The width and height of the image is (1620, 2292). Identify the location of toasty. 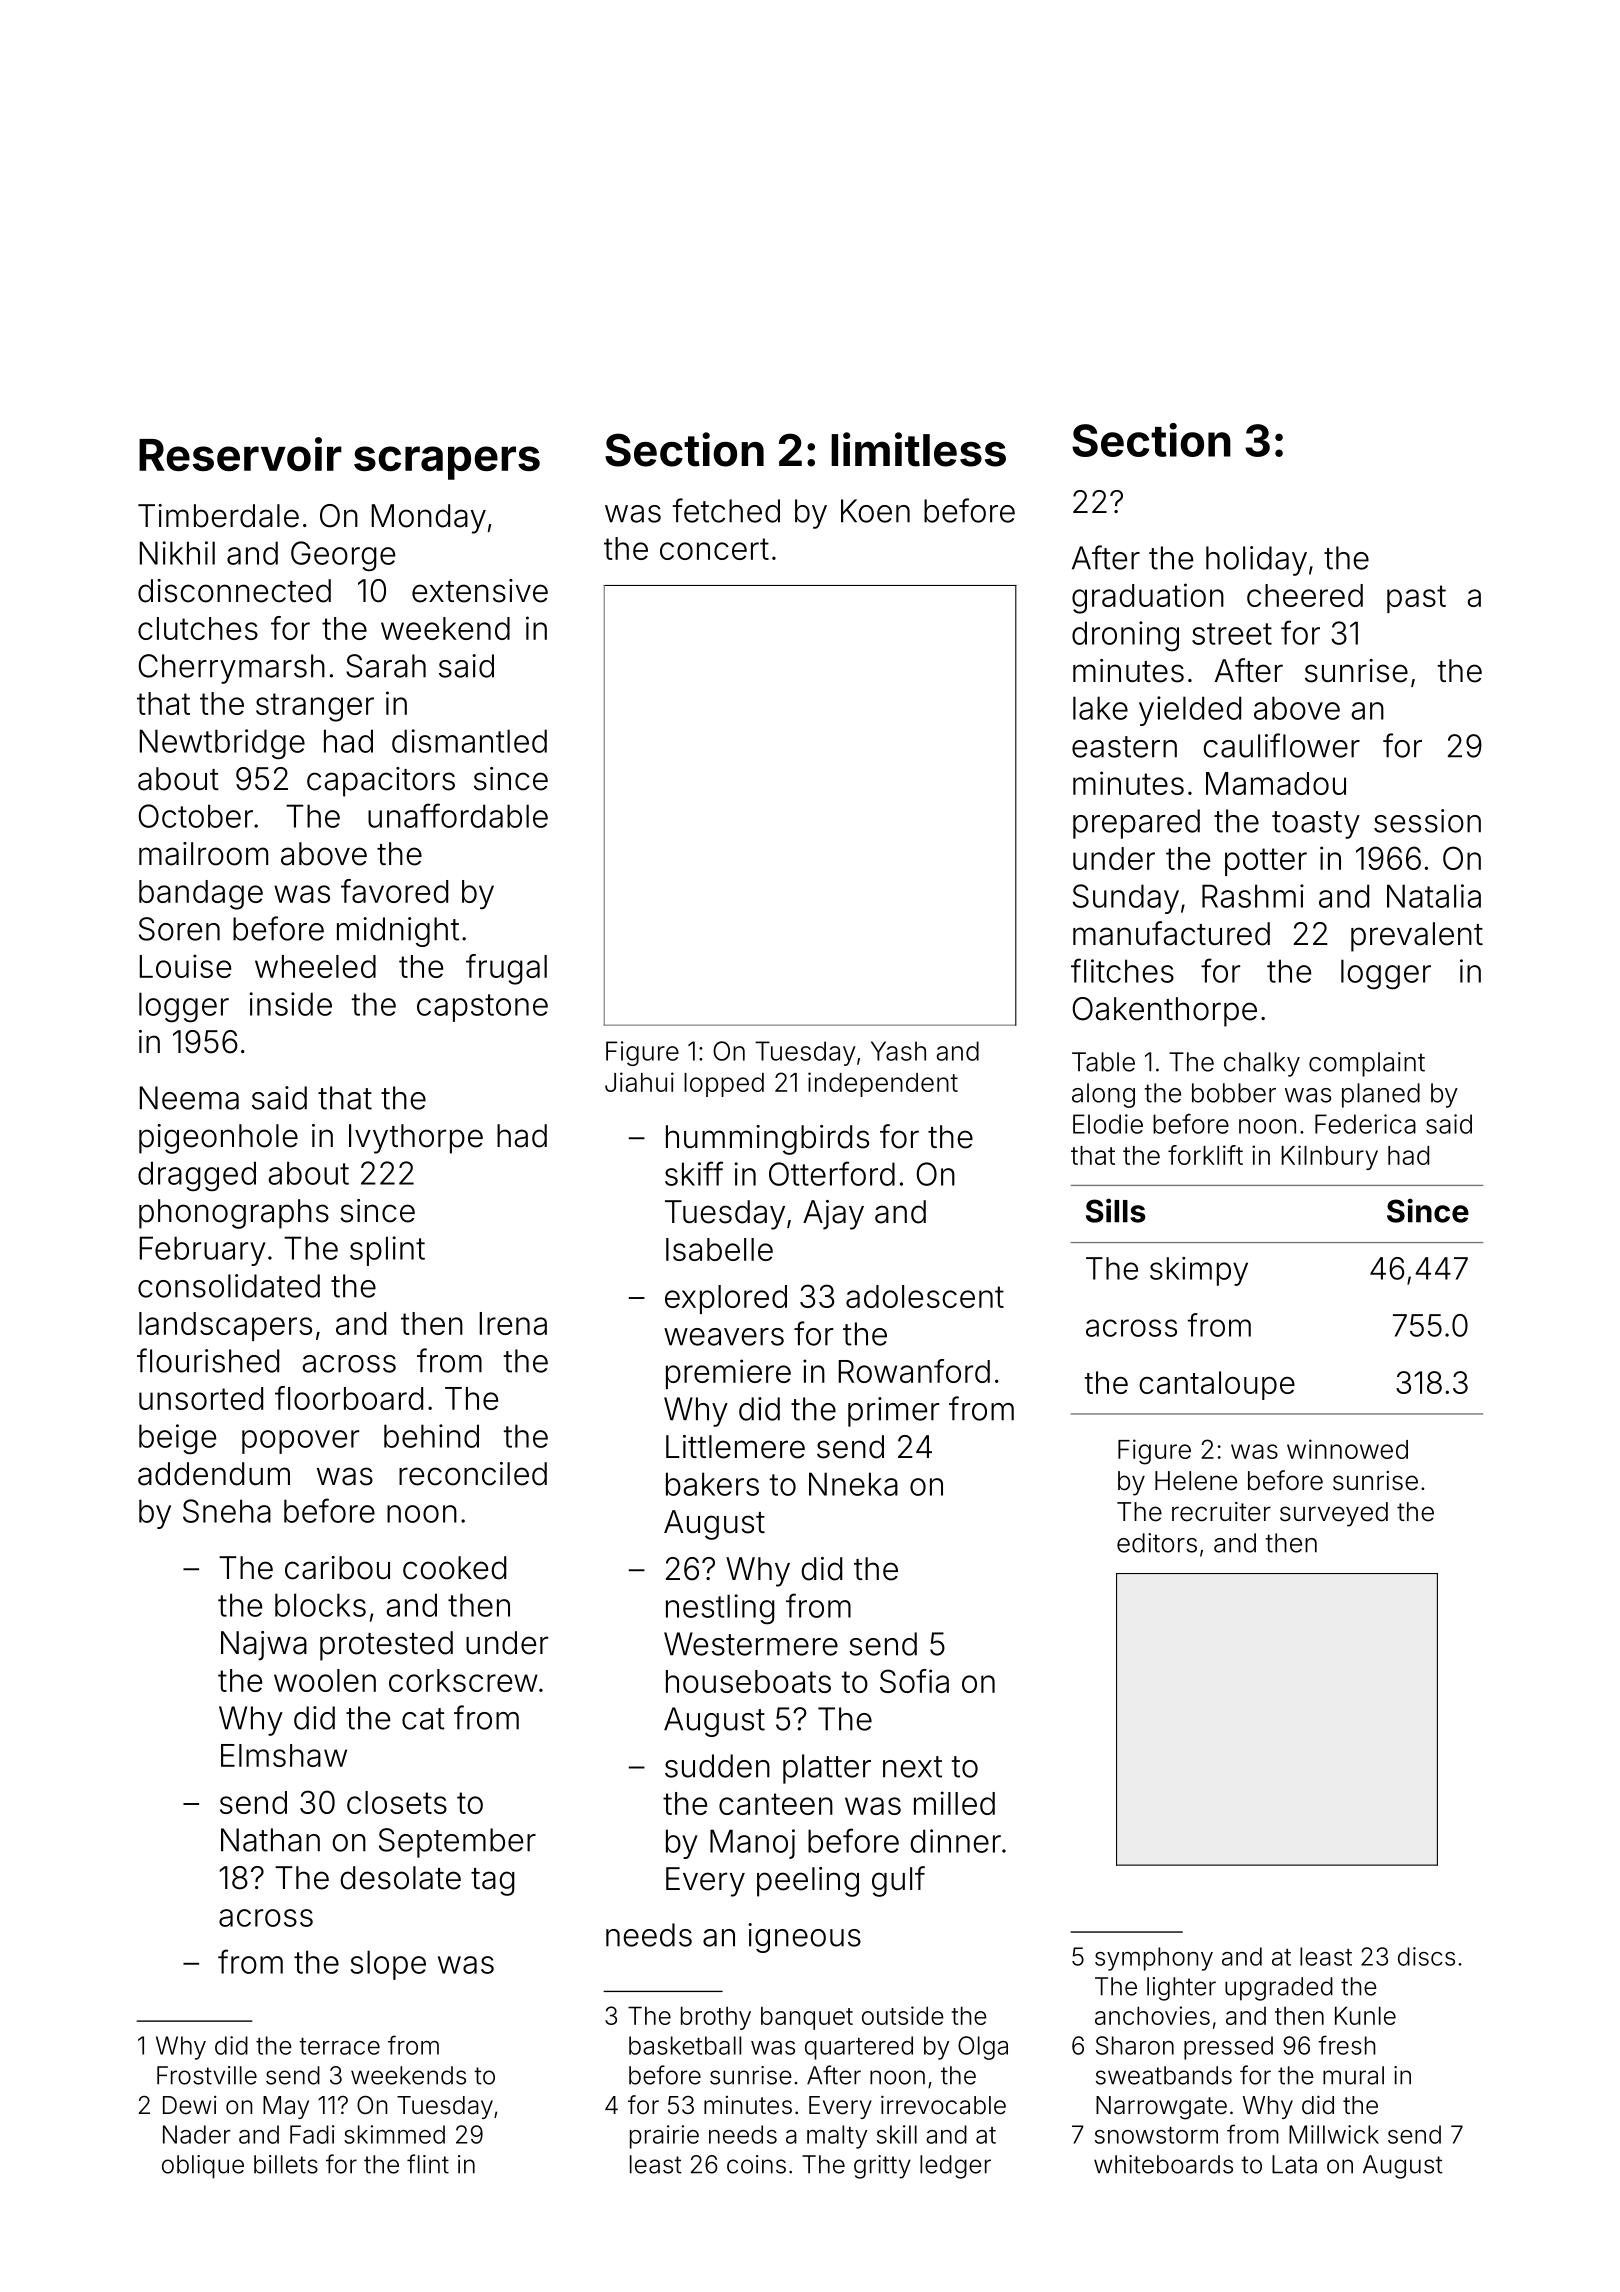
(1316, 825).
